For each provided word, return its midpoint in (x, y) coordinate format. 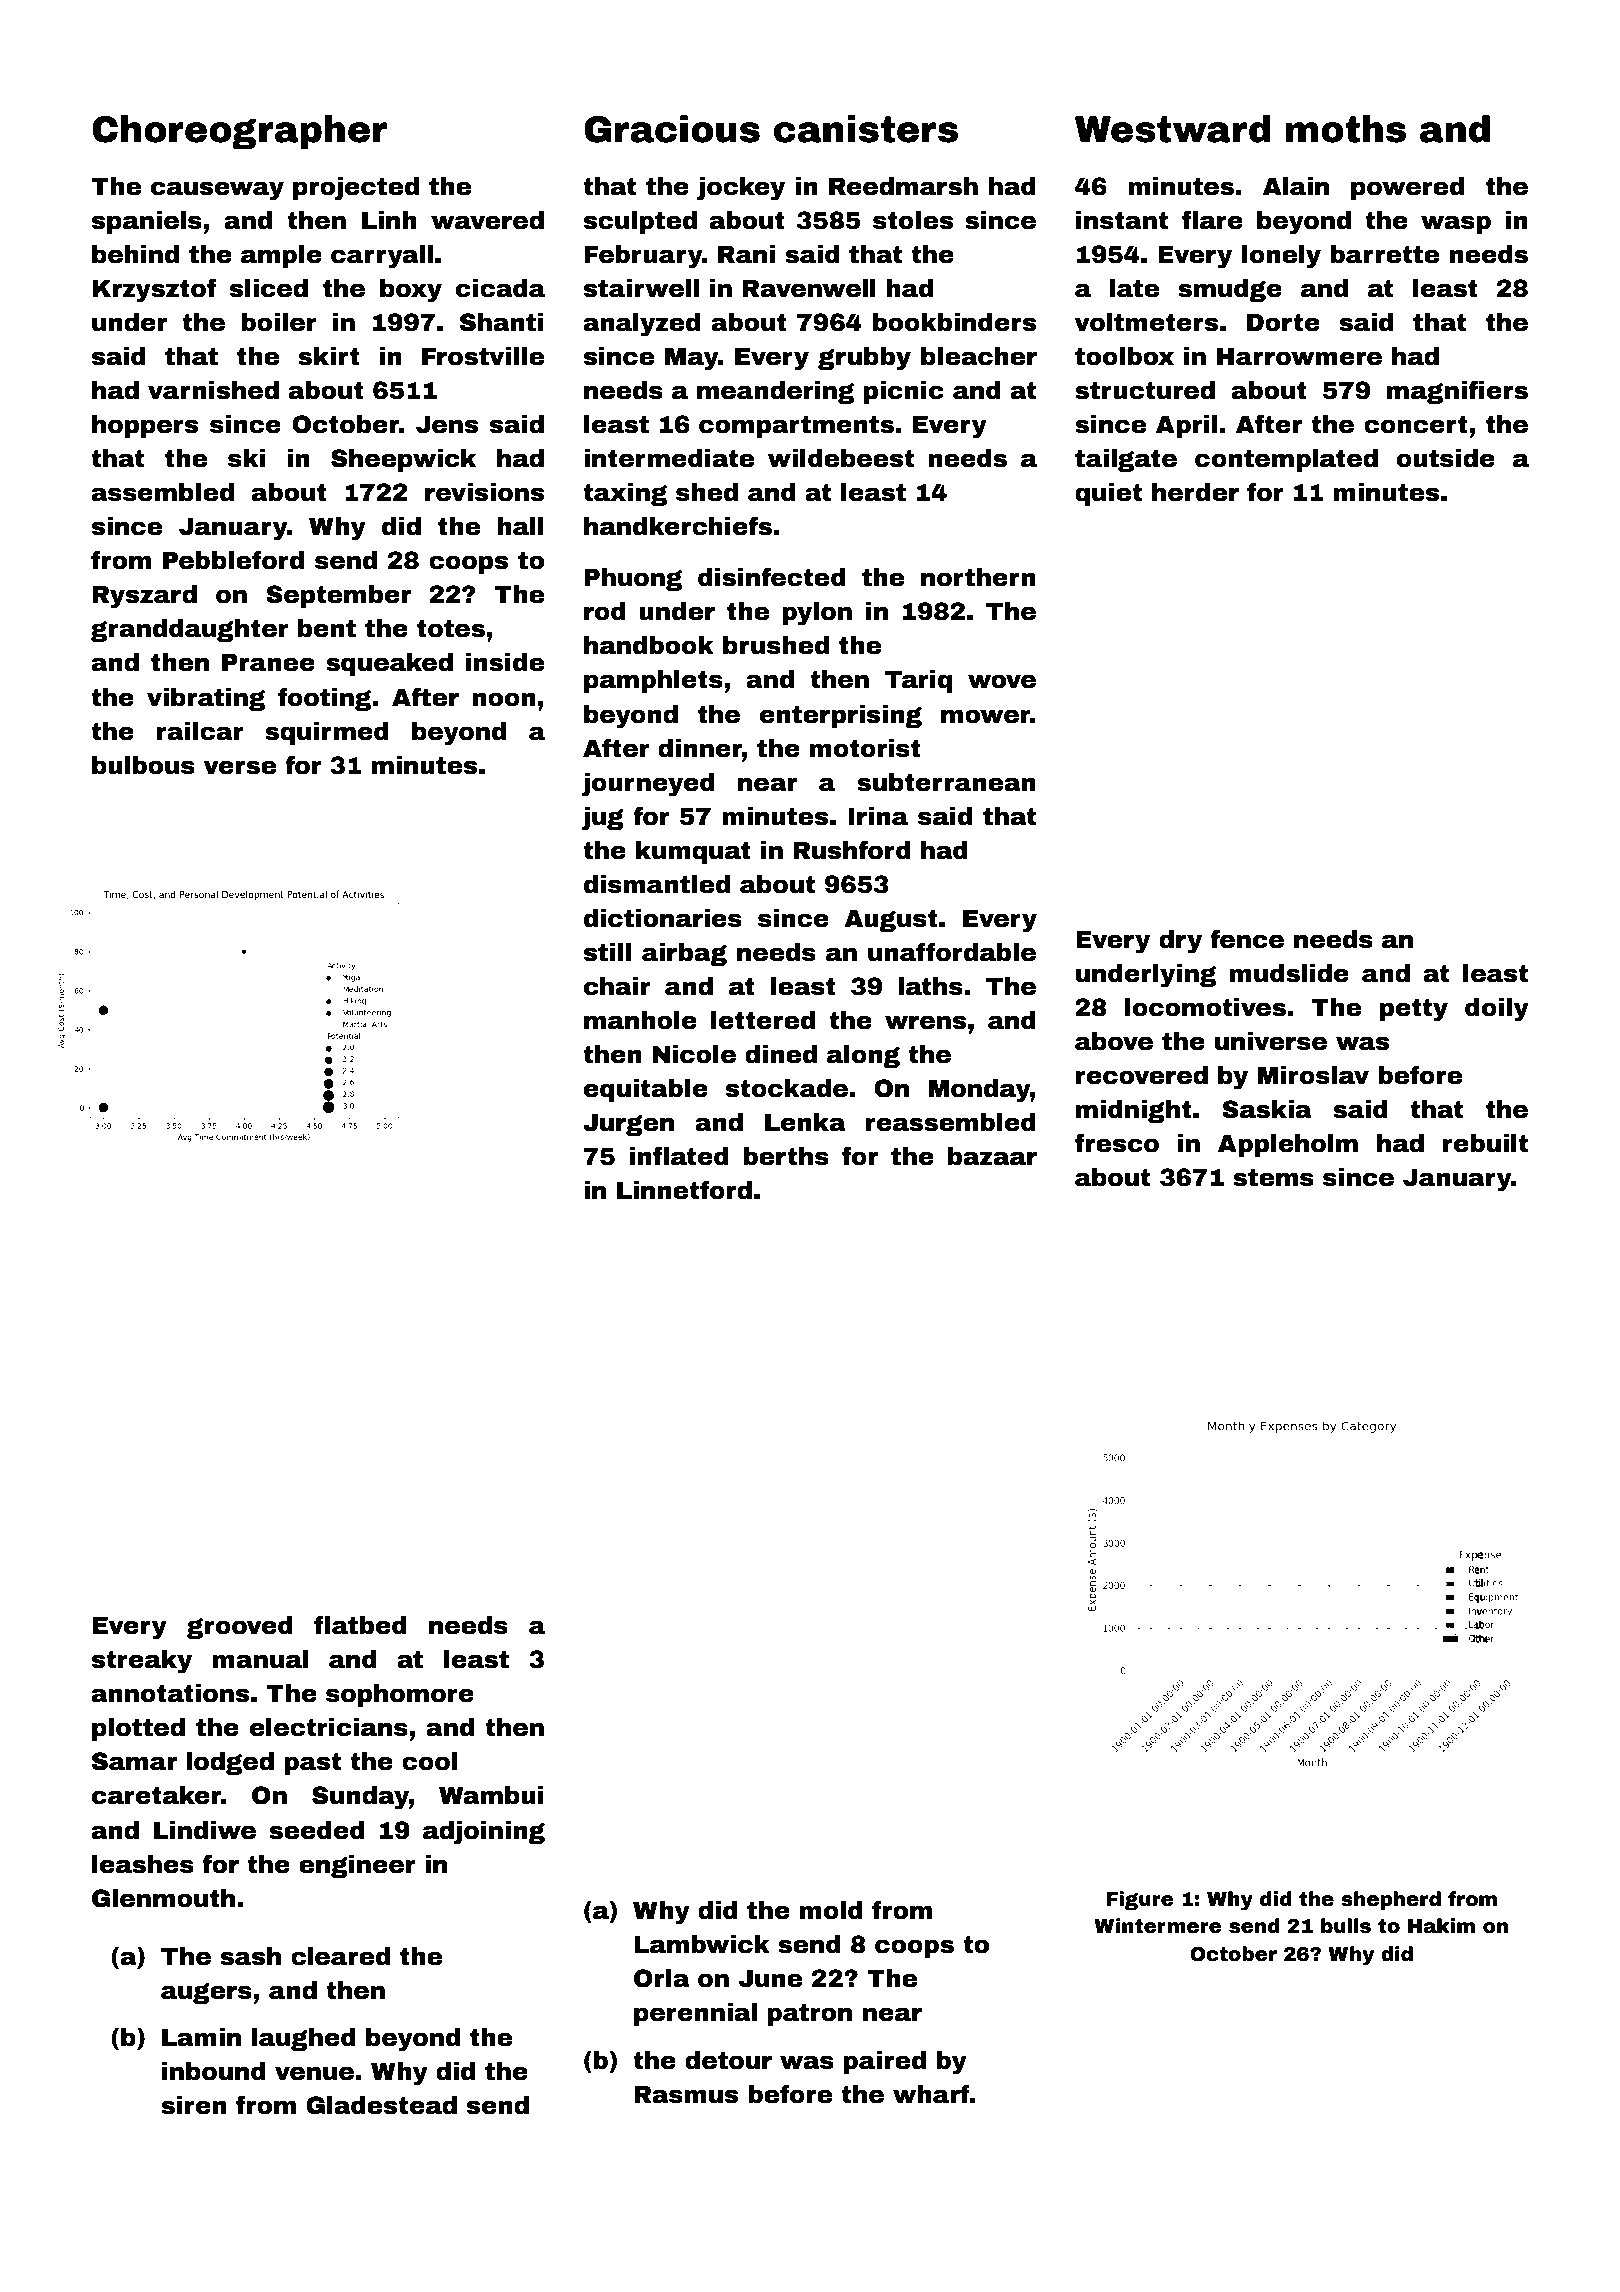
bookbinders (954, 322)
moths (1346, 129)
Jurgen (628, 1124)
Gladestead (381, 2105)
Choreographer (239, 132)
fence (1247, 939)
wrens (925, 1022)
